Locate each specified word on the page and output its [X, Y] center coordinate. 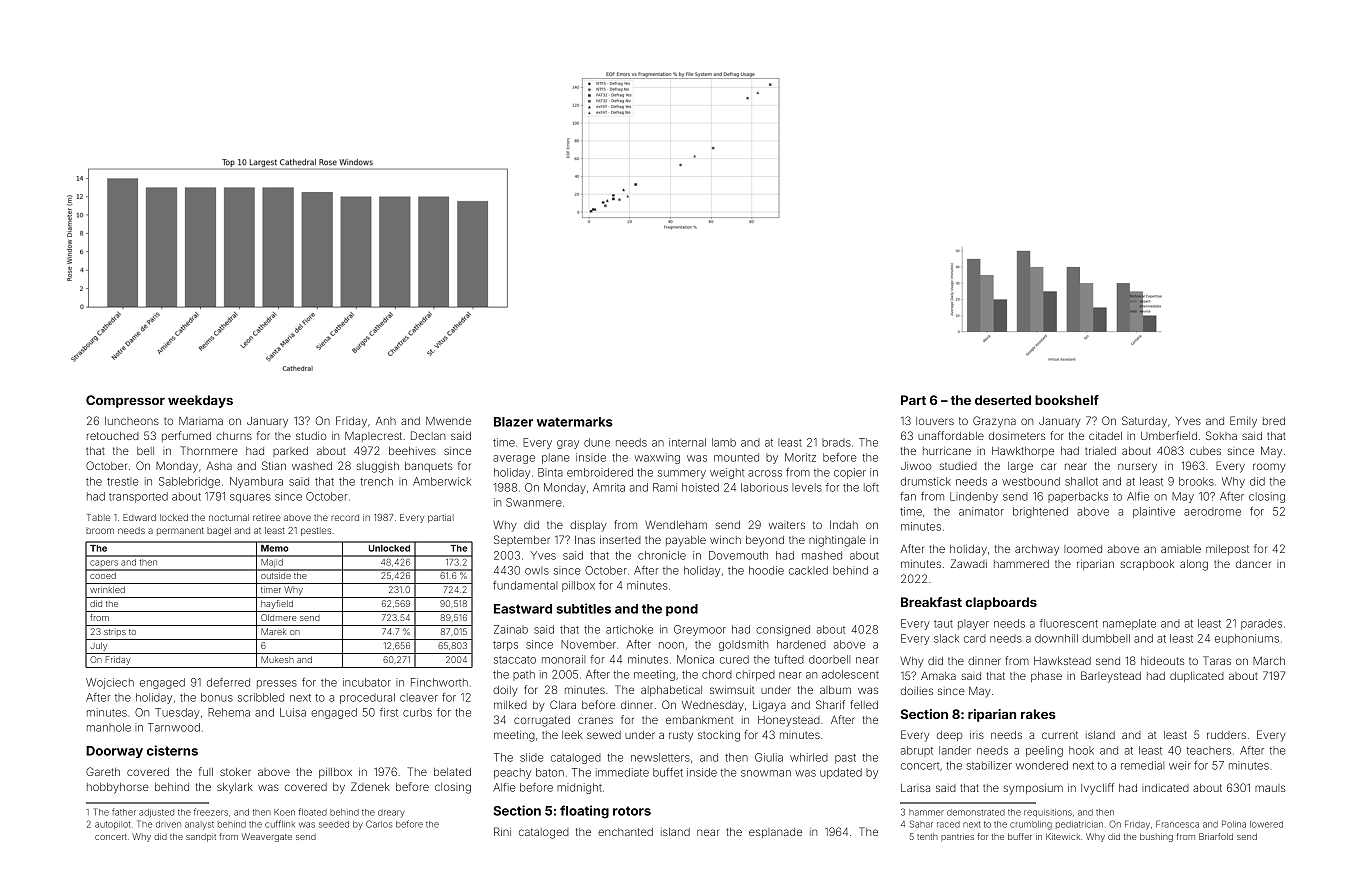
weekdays [200, 401]
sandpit [201, 837]
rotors [632, 811]
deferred [228, 682]
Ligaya [769, 706]
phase [1046, 677]
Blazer [513, 422]
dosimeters [1017, 436]
